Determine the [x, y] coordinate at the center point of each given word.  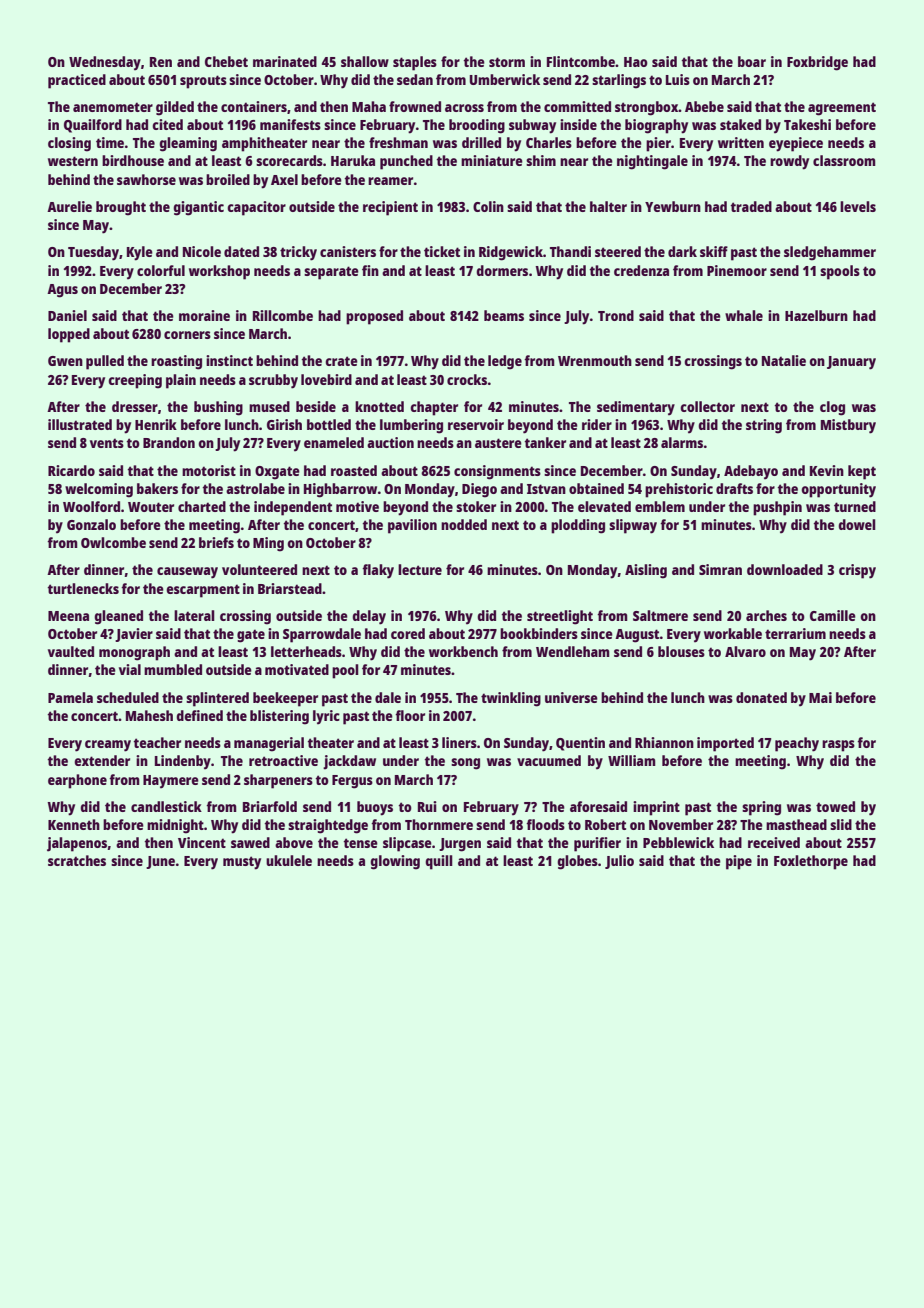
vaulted [71, 651]
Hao [636, 62]
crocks [467, 379]
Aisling [646, 571]
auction [390, 442]
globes [577, 862]
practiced [77, 81]
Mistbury [848, 426]
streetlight [560, 617]
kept [862, 472]
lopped [69, 335]
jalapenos [77, 844]
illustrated [80, 424]
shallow [365, 61]
